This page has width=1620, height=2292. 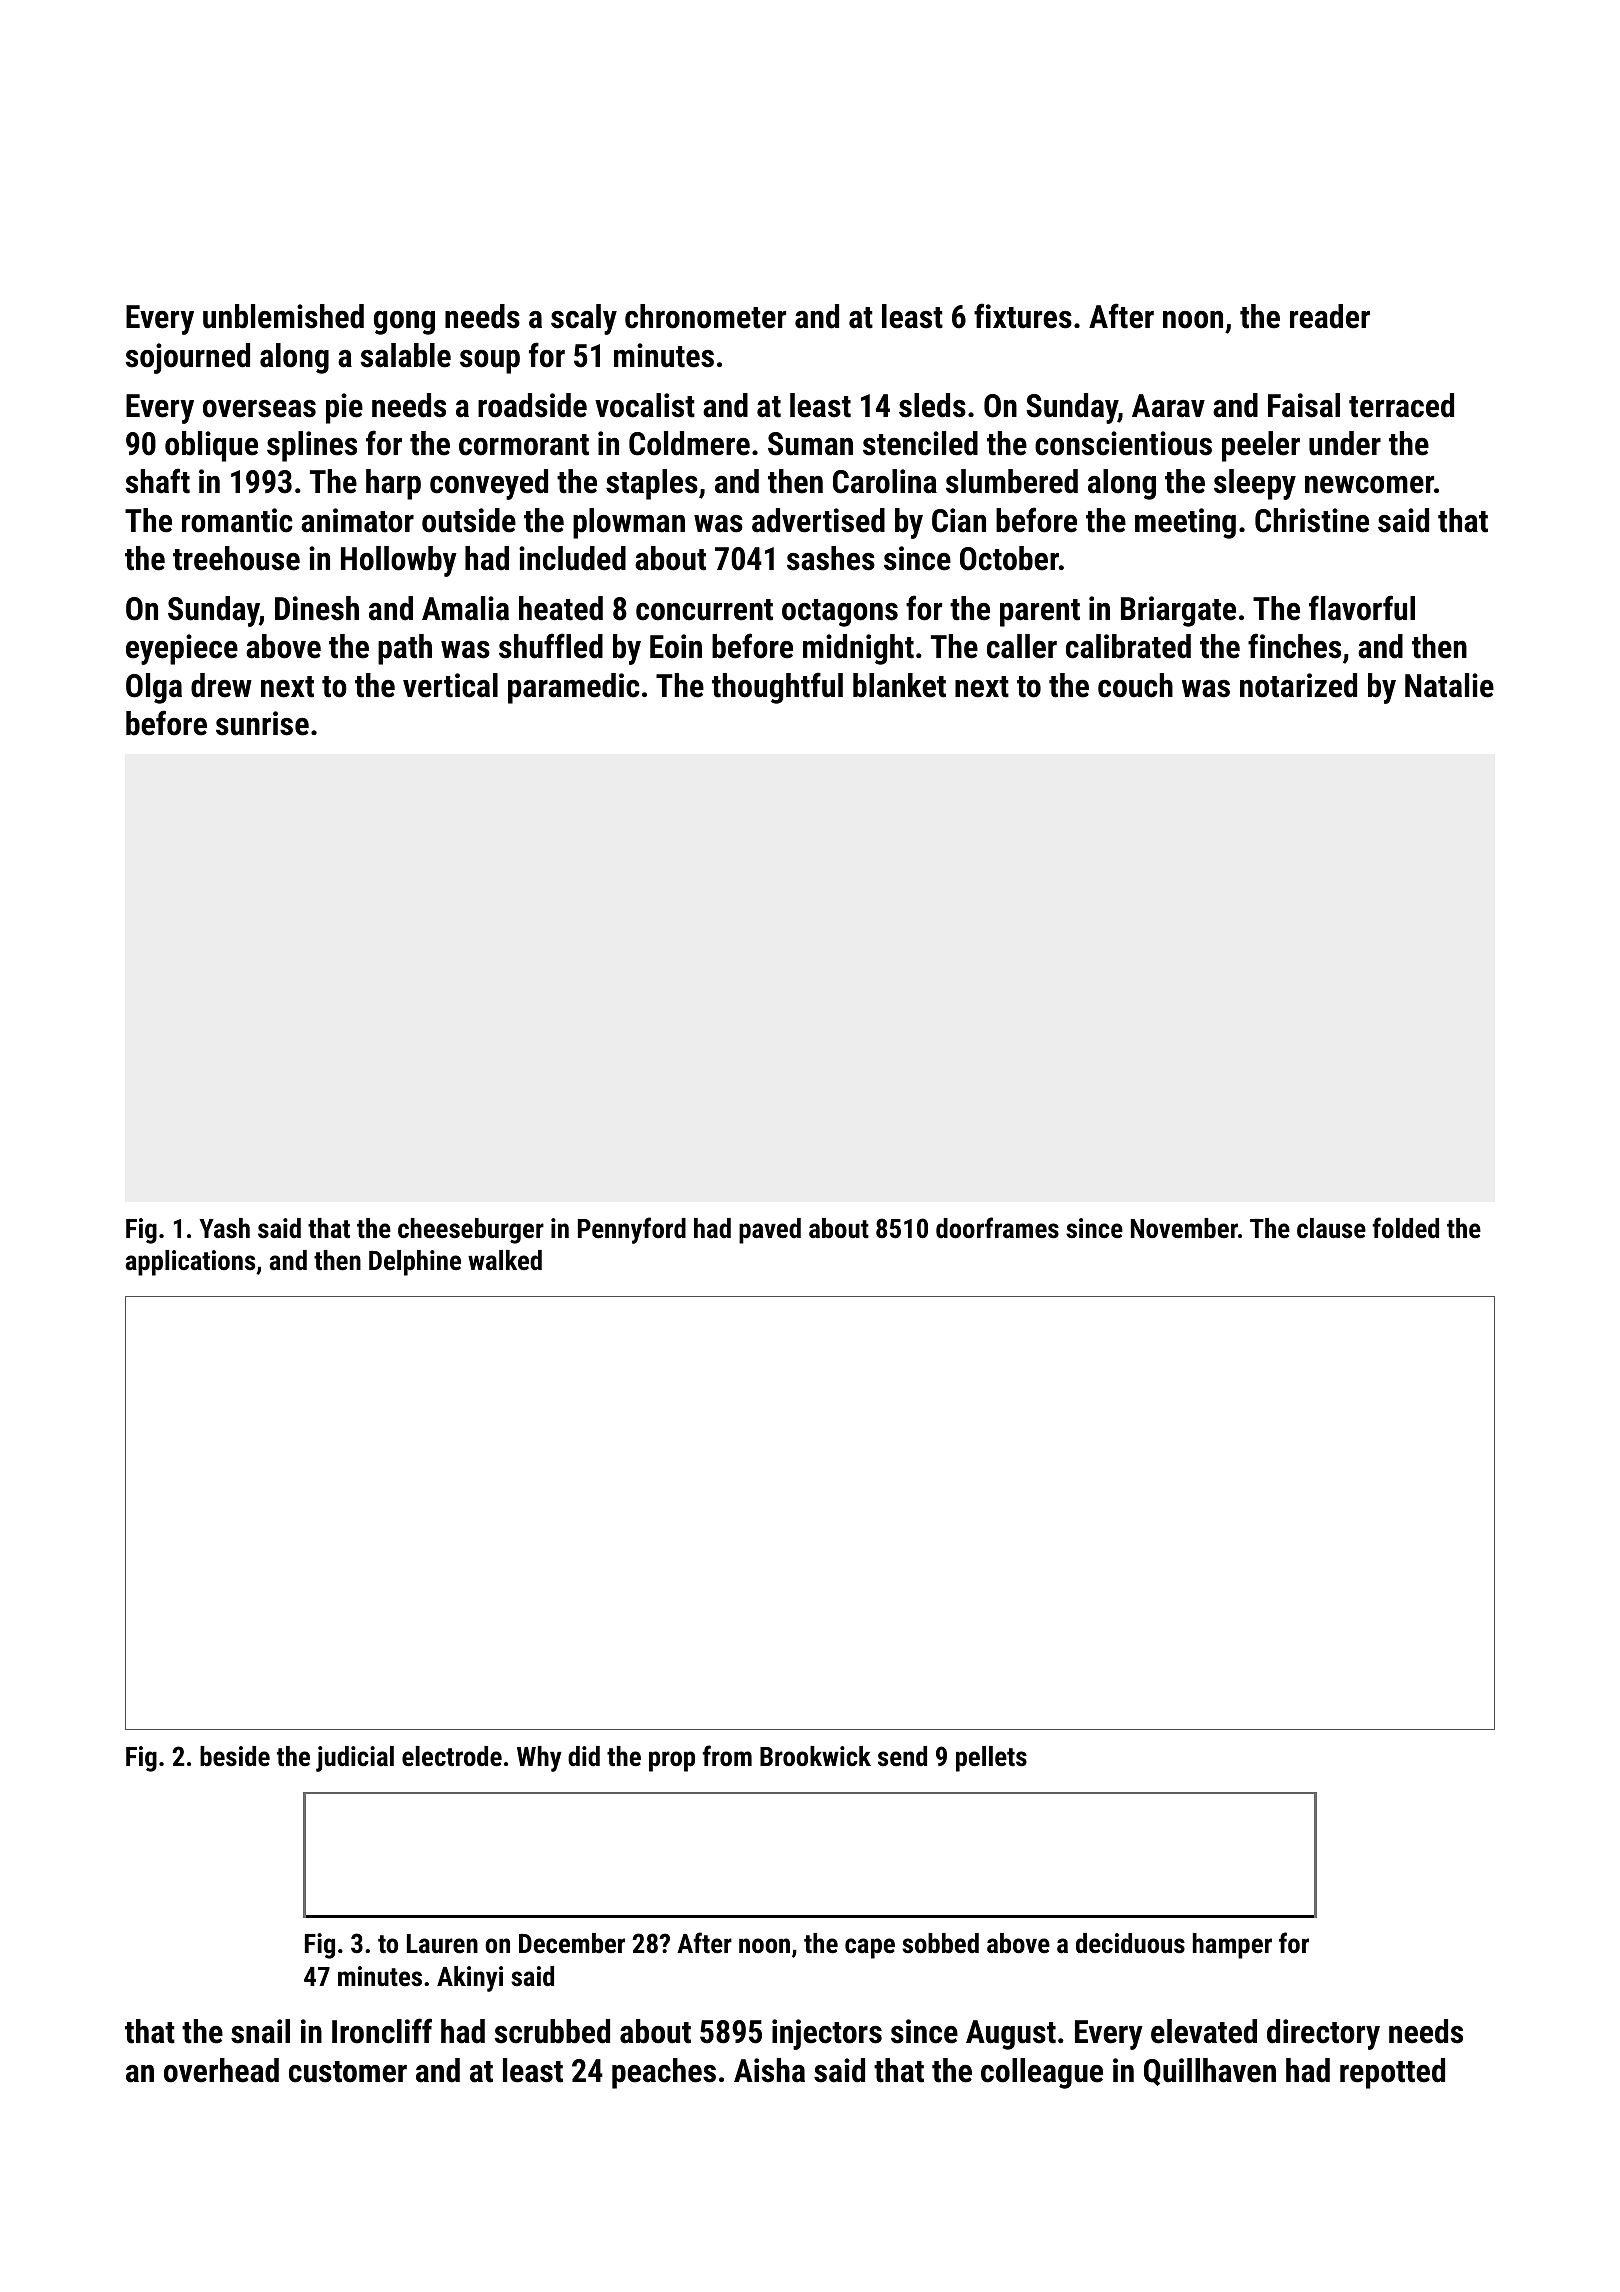 What do you see at coordinates (770, 1231) in the page?
I see `paved` at bounding box center [770, 1231].
